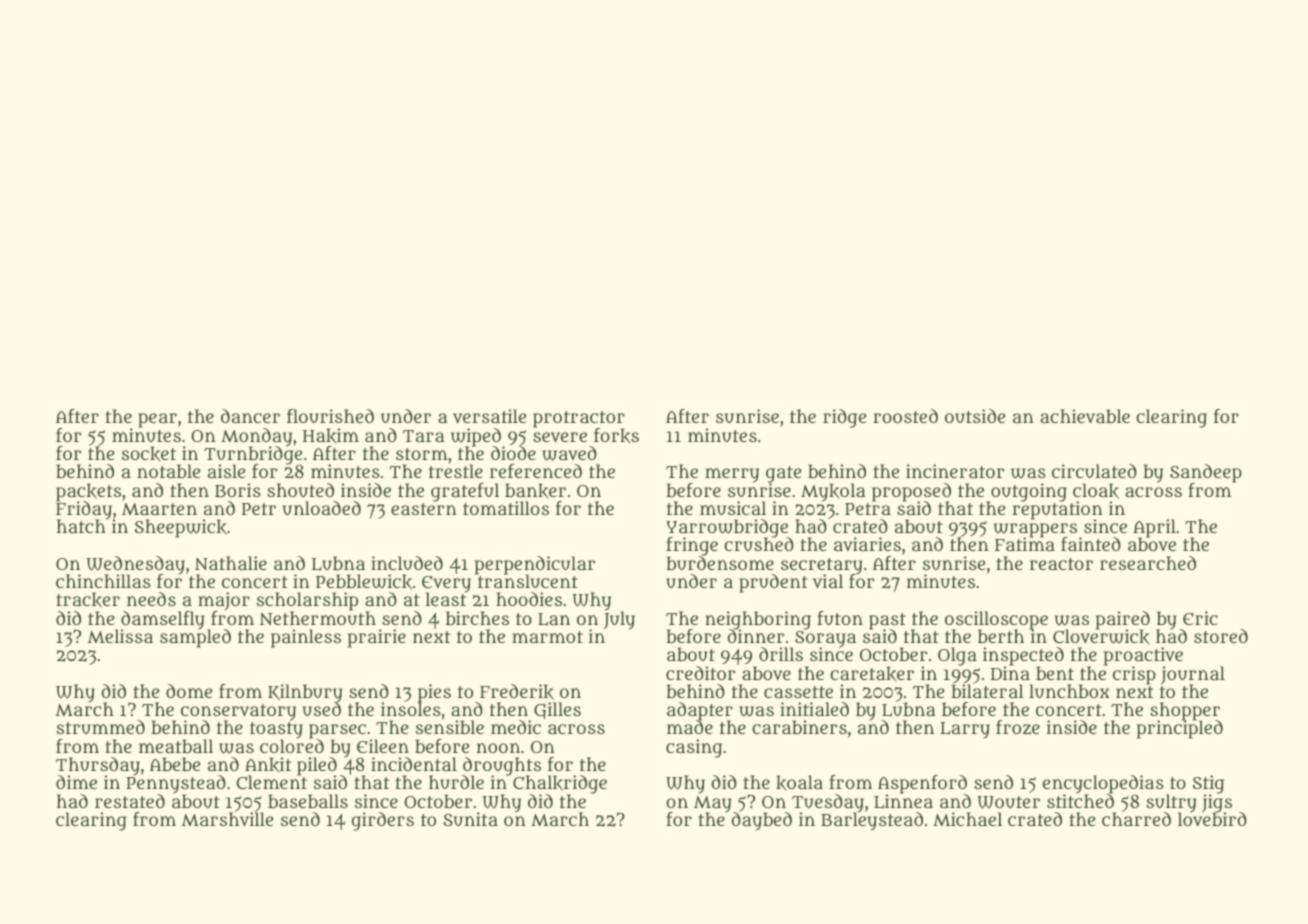  What do you see at coordinates (535, 565) in the document?
I see `perpendicular` at bounding box center [535, 565].
